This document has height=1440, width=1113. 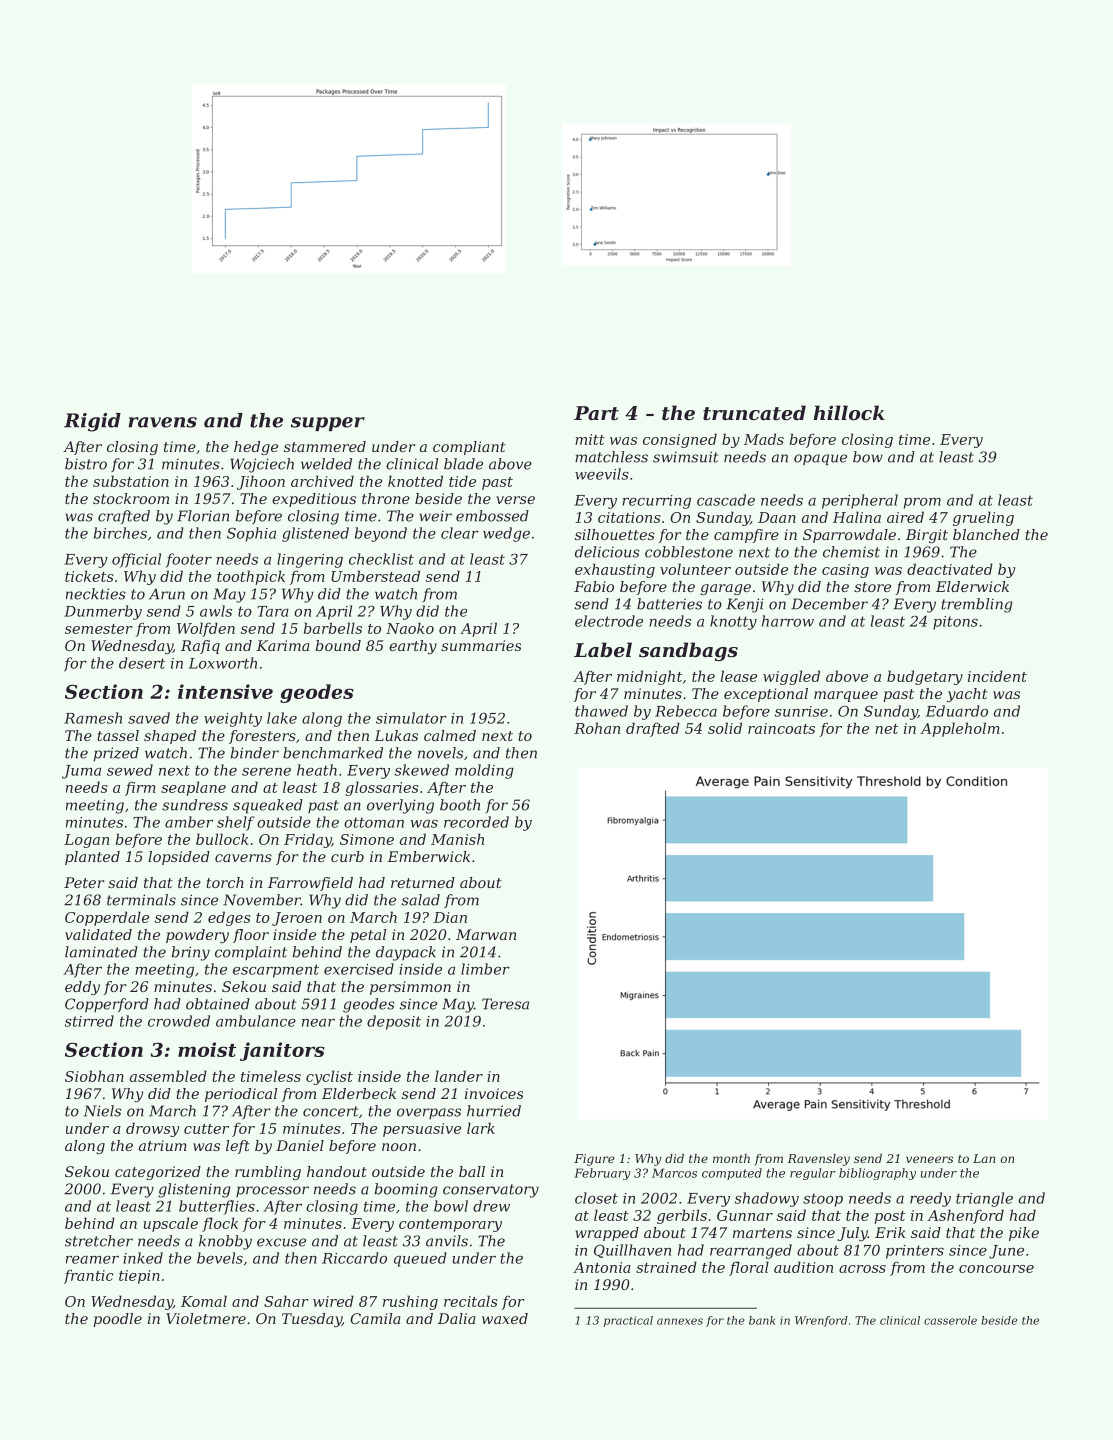 I want to click on Marwan, so click(x=486, y=934).
